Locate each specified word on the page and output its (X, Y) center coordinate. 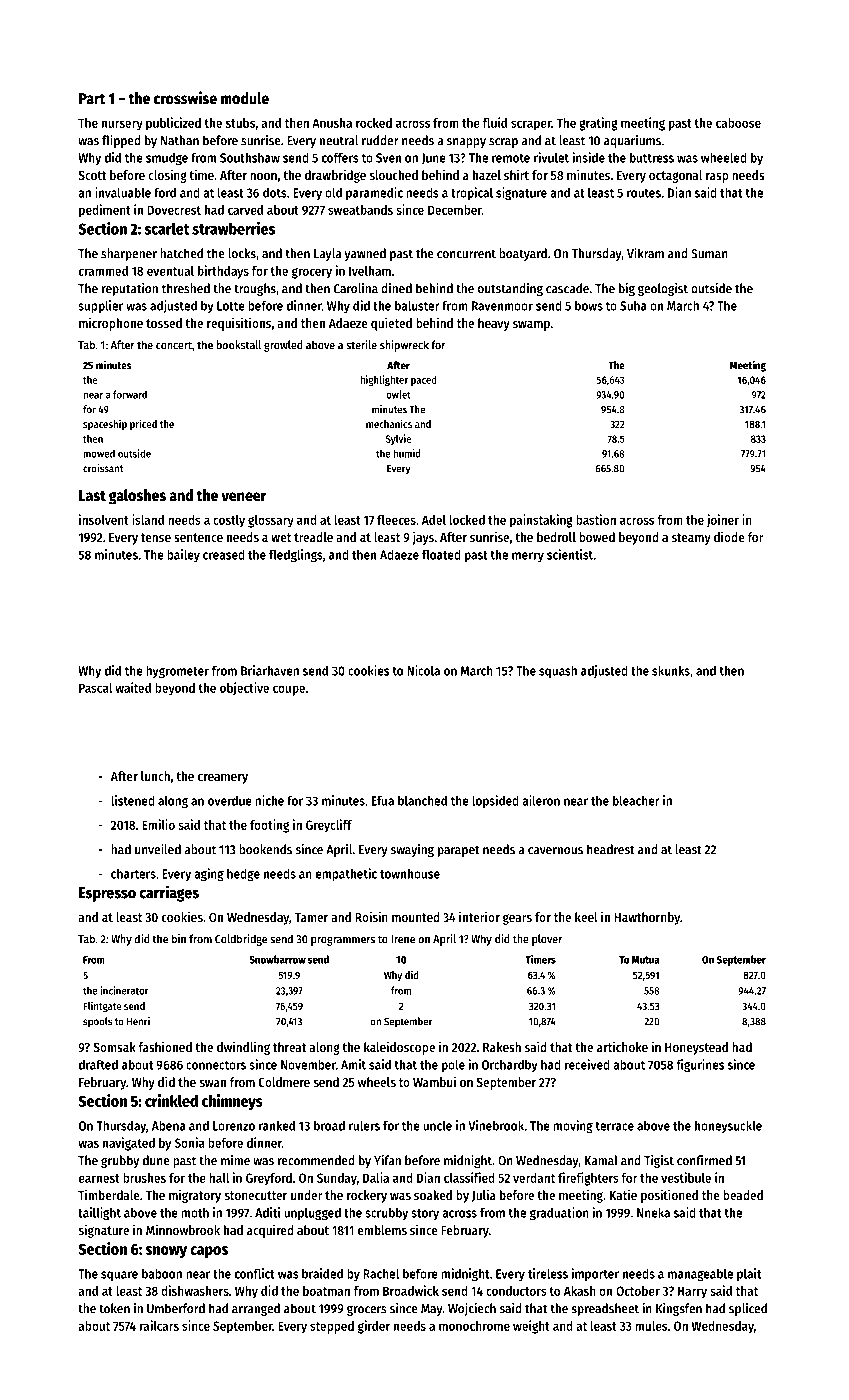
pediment (105, 211)
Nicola (423, 670)
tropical (472, 194)
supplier (100, 307)
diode (729, 536)
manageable (700, 1275)
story (425, 1214)
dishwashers (195, 1290)
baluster (417, 305)
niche (269, 800)
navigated (129, 1144)
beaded (743, 1195)
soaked (433, 1195)
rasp (717, 178)
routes (644, 193)
